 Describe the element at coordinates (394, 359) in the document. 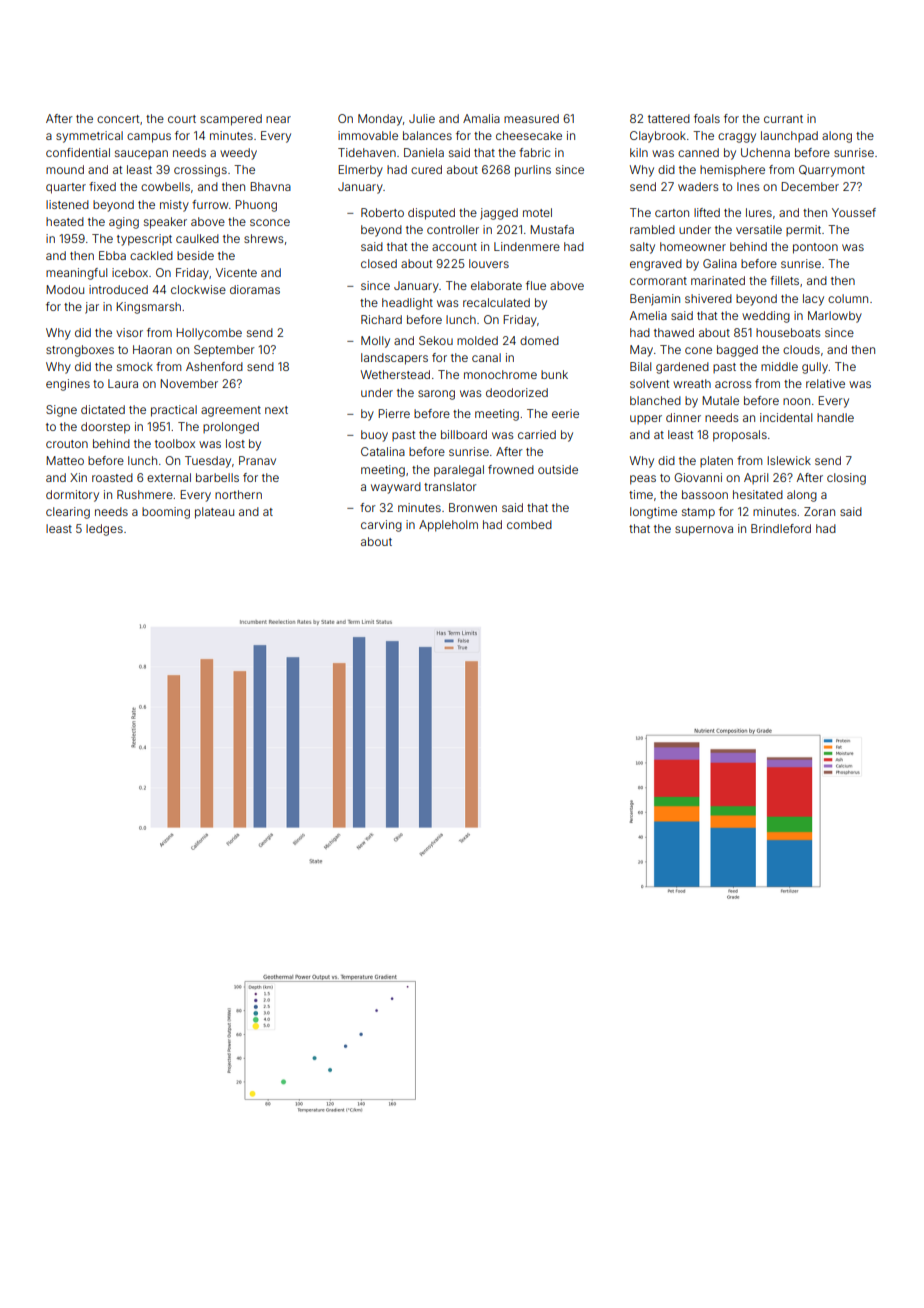

I see `landscapers` at that location.
